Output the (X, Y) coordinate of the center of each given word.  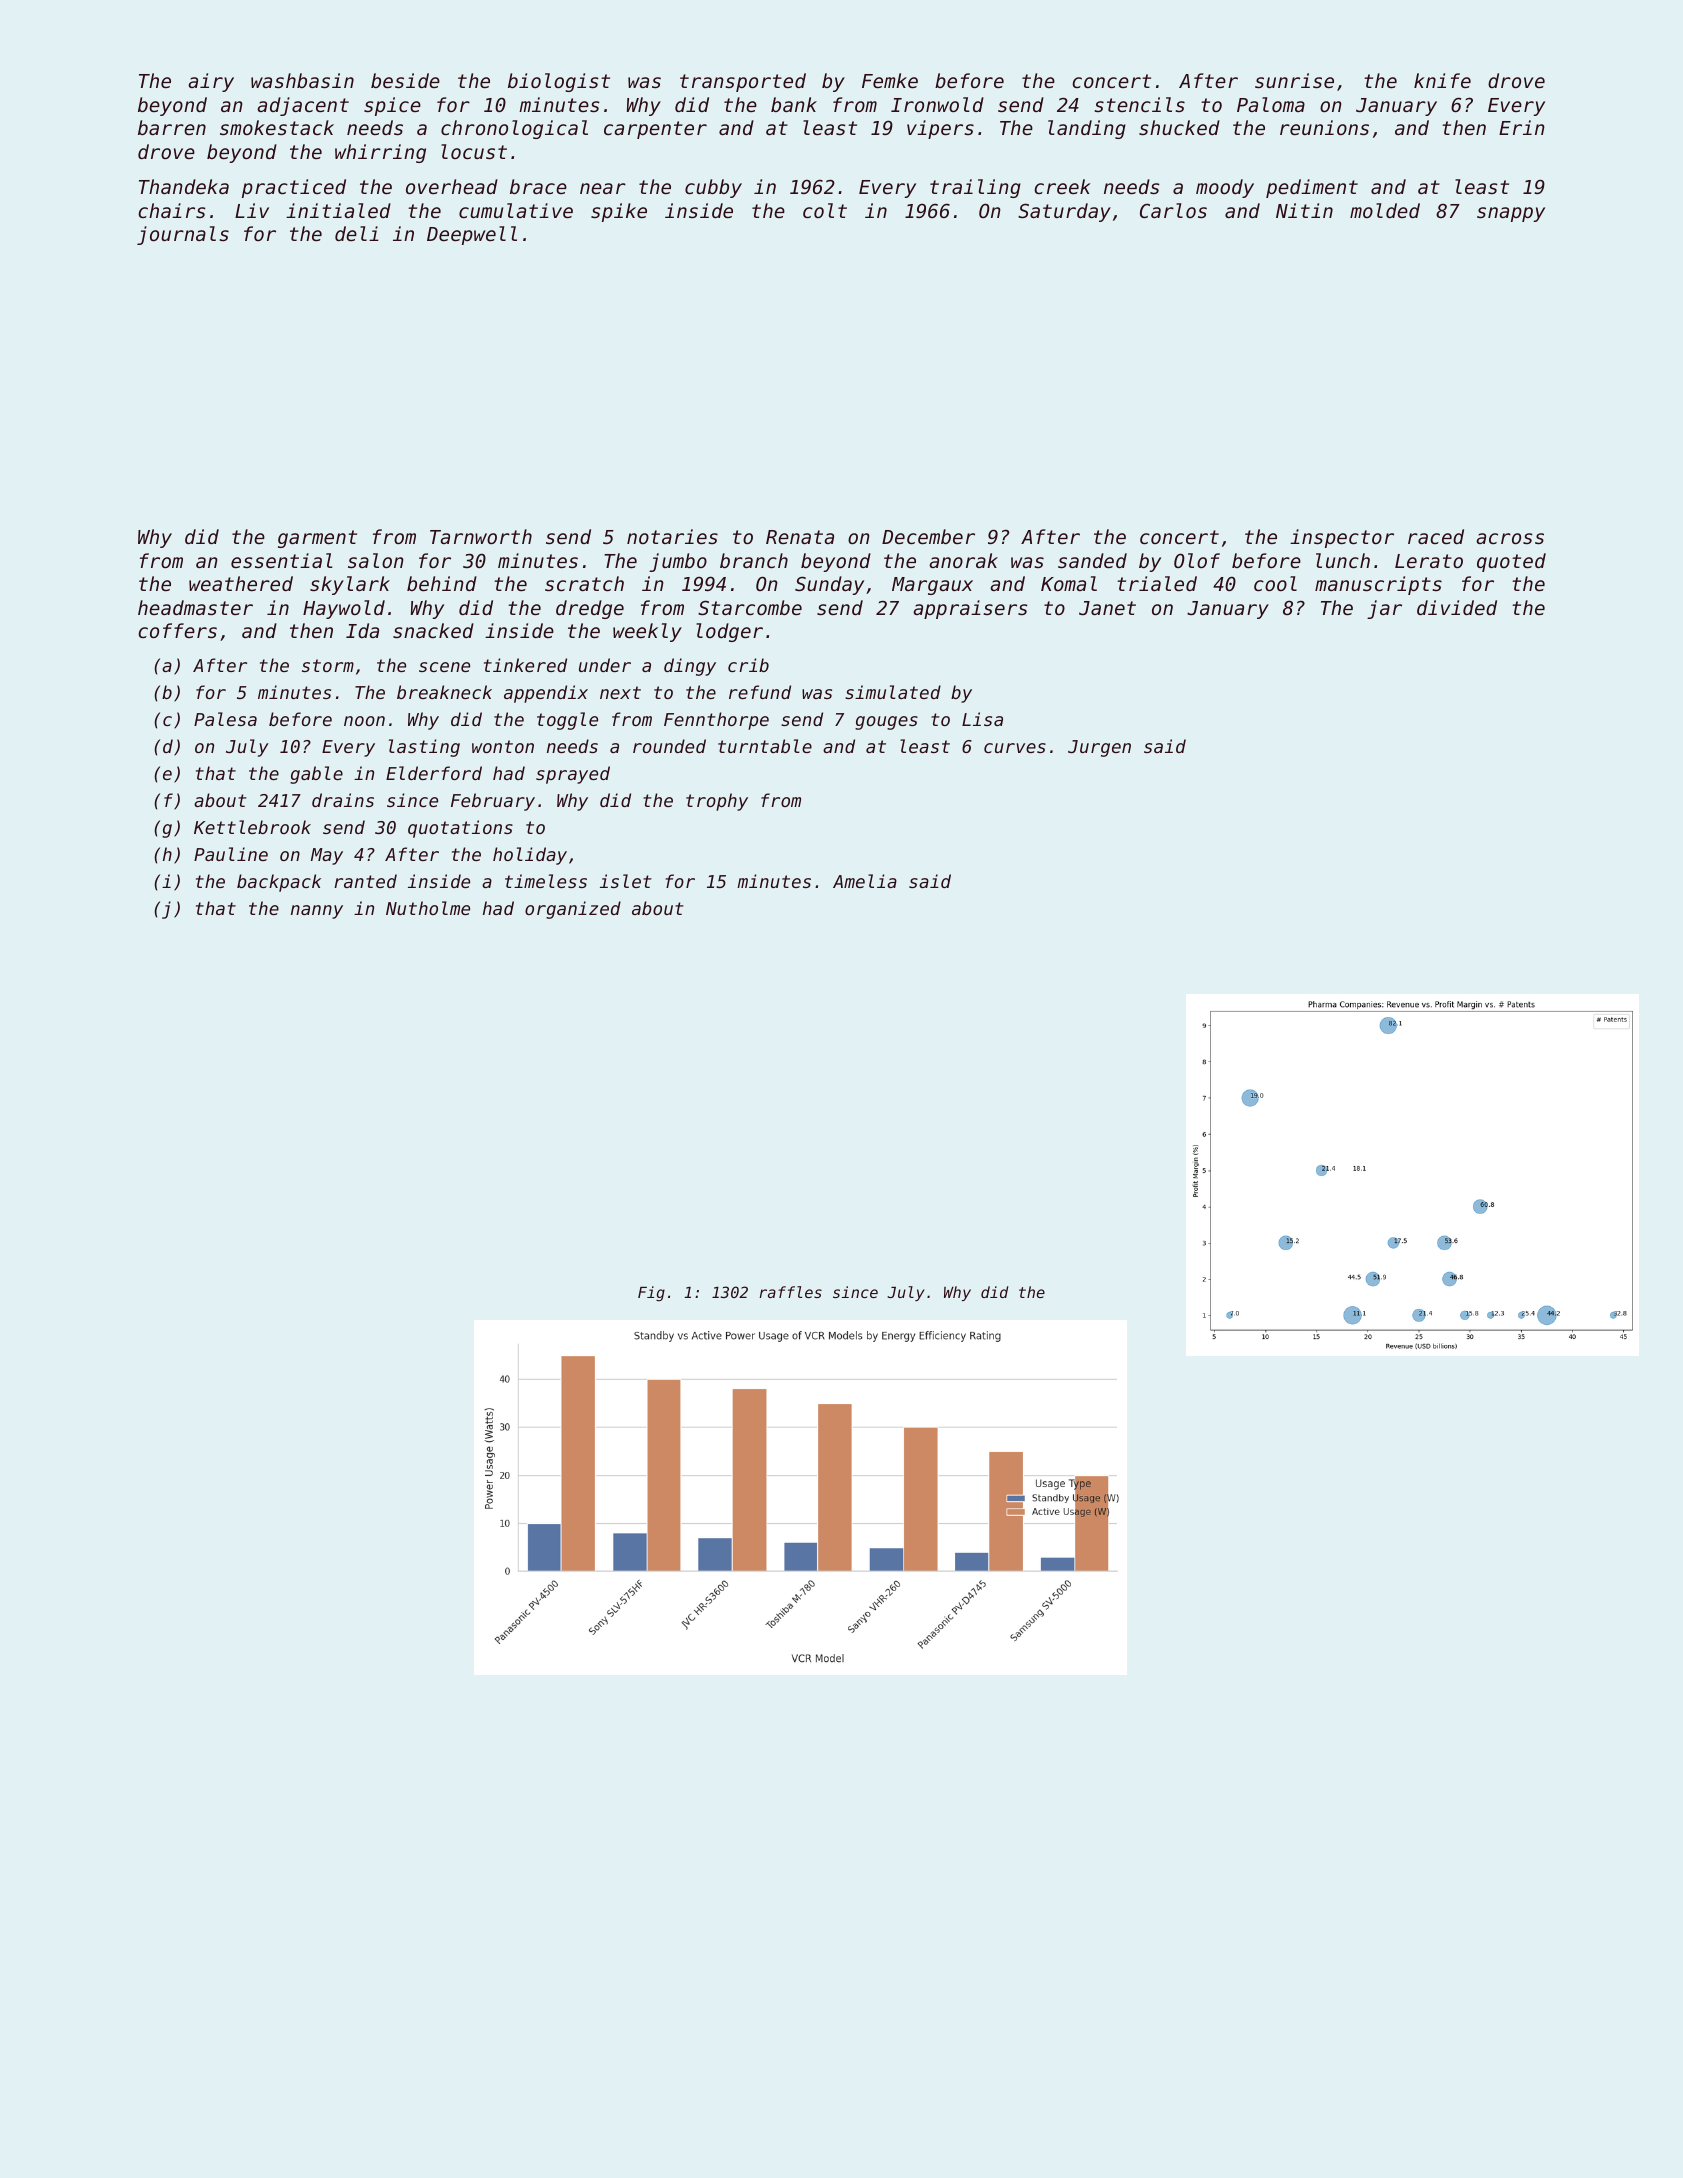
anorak (963, 560)
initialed (338, 210)
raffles (790, 1292)
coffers (177, 630)
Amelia (865, 881)
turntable (765, 746)
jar (1384, 609)
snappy (1511, 214)
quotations (460, 829)
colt (825, 210)
